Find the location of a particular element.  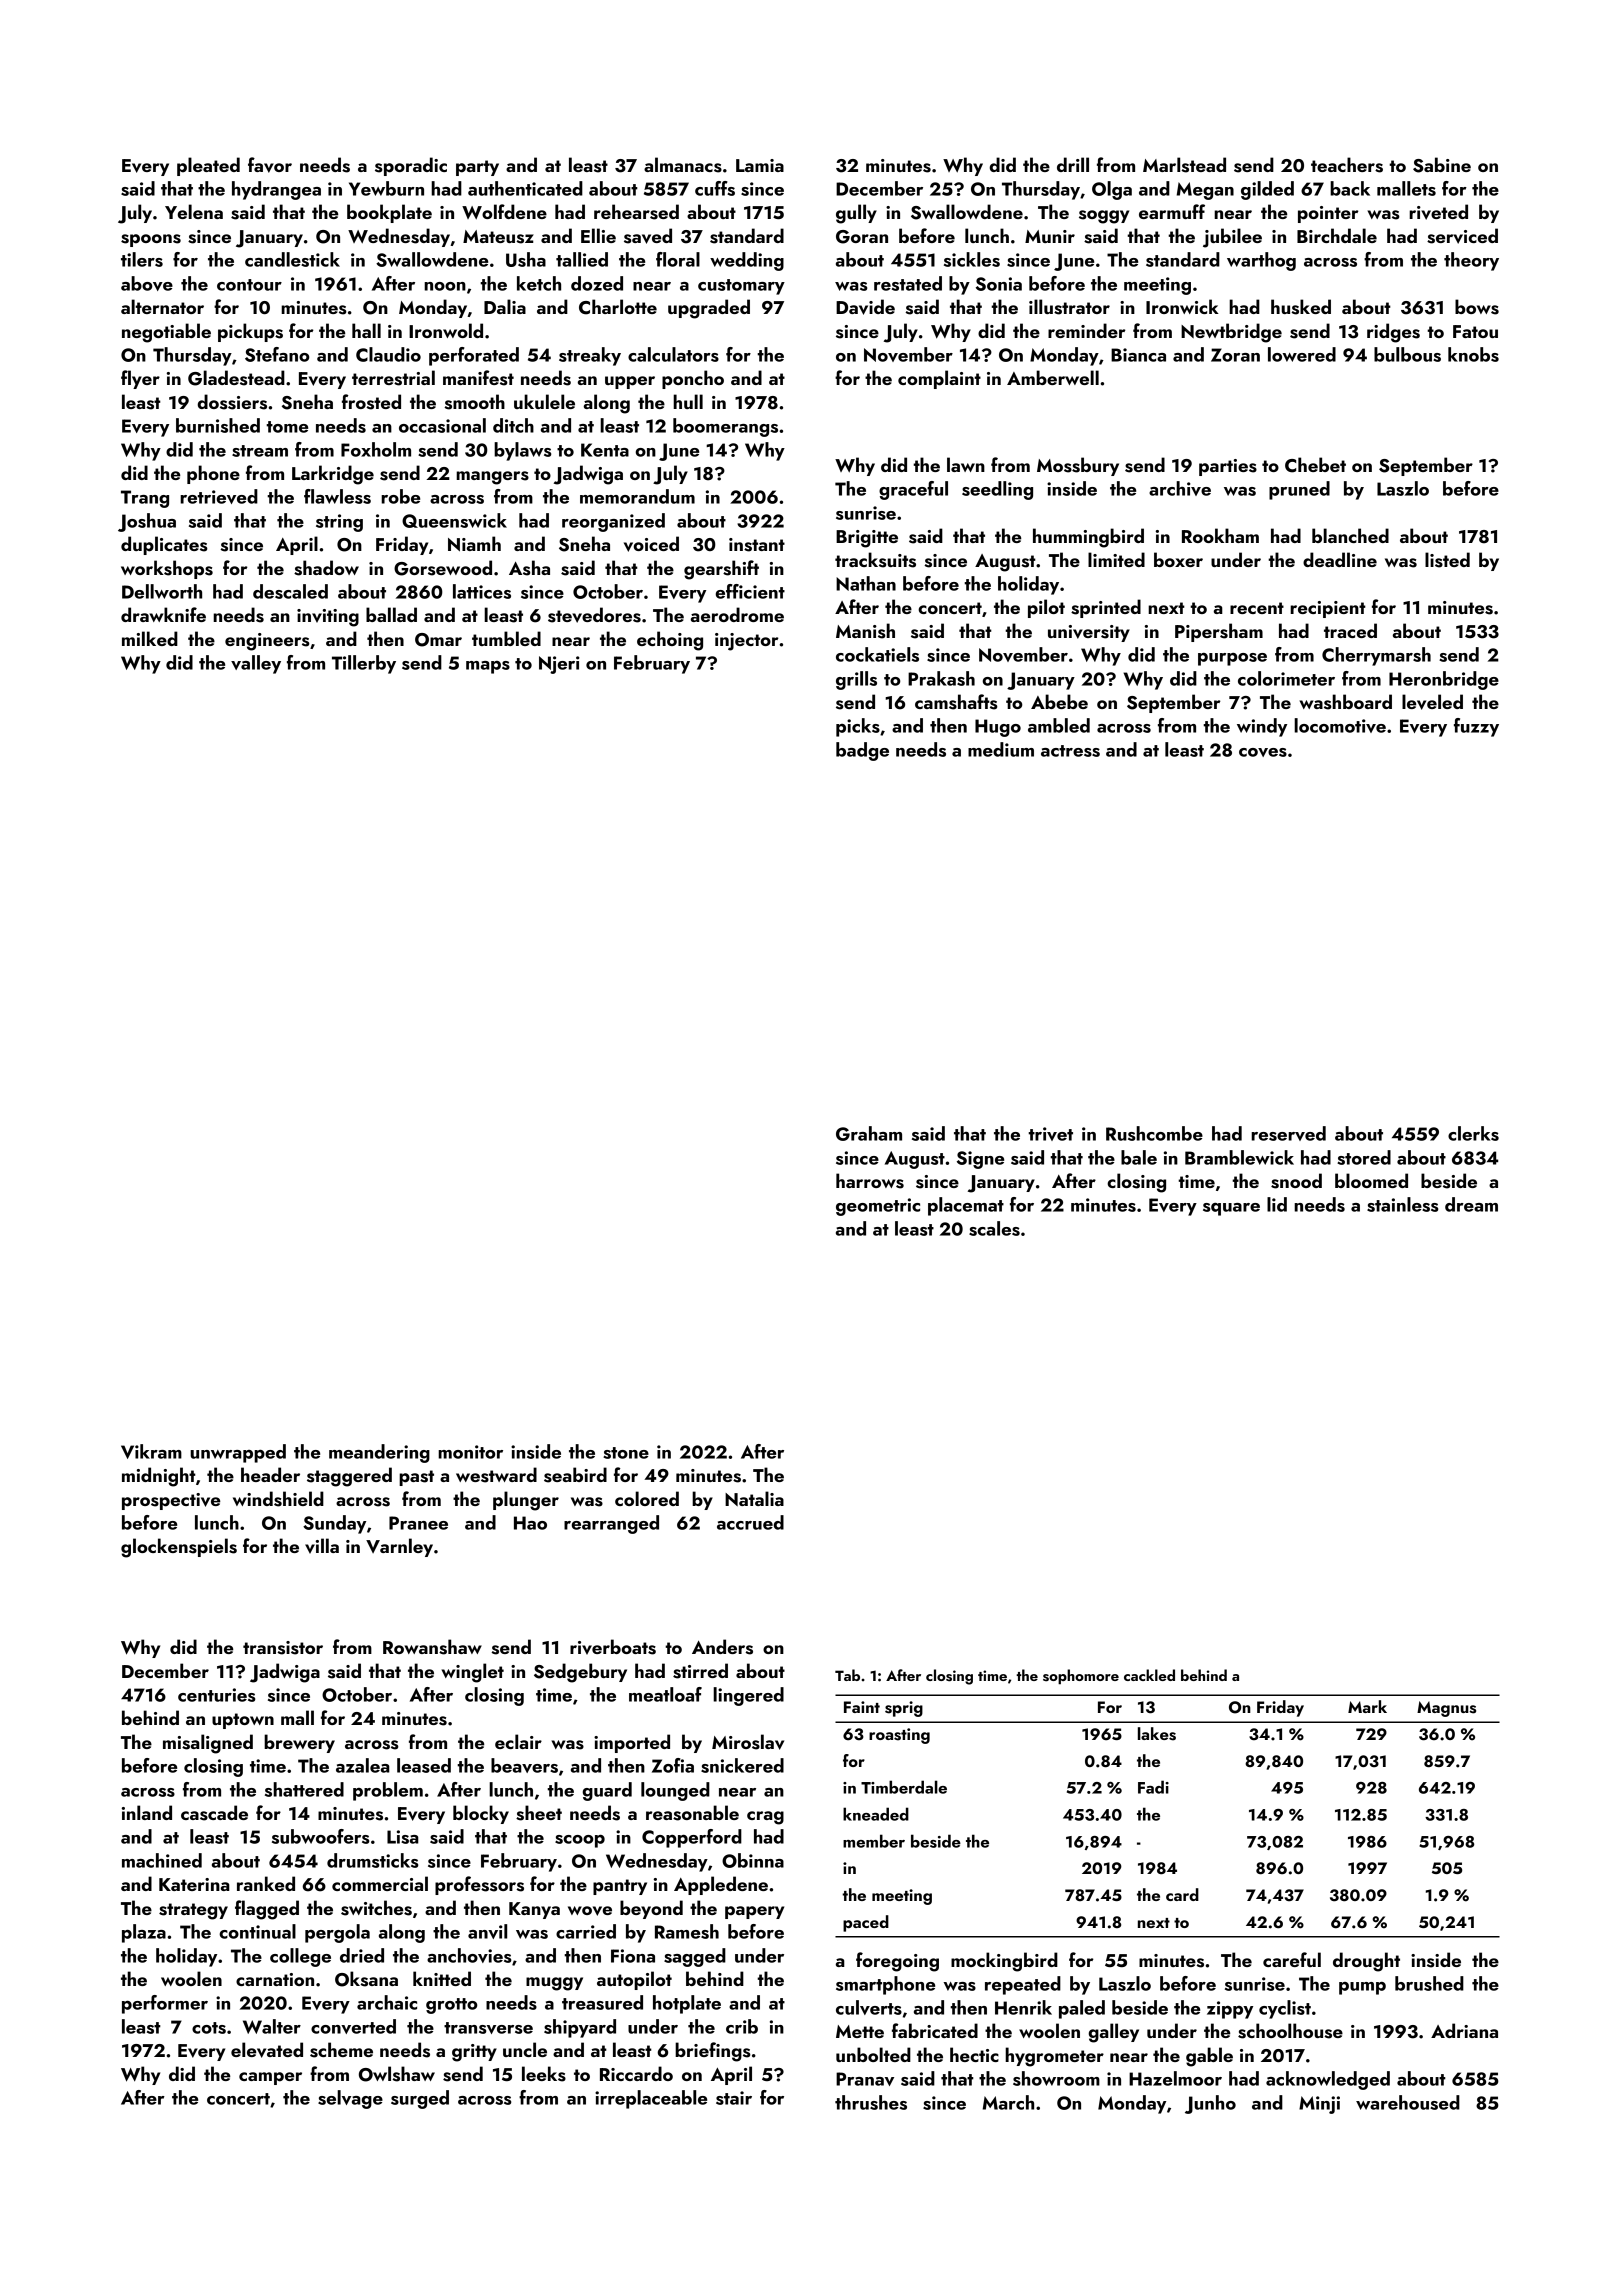

Njeri is located at coordinates (559, 665).
